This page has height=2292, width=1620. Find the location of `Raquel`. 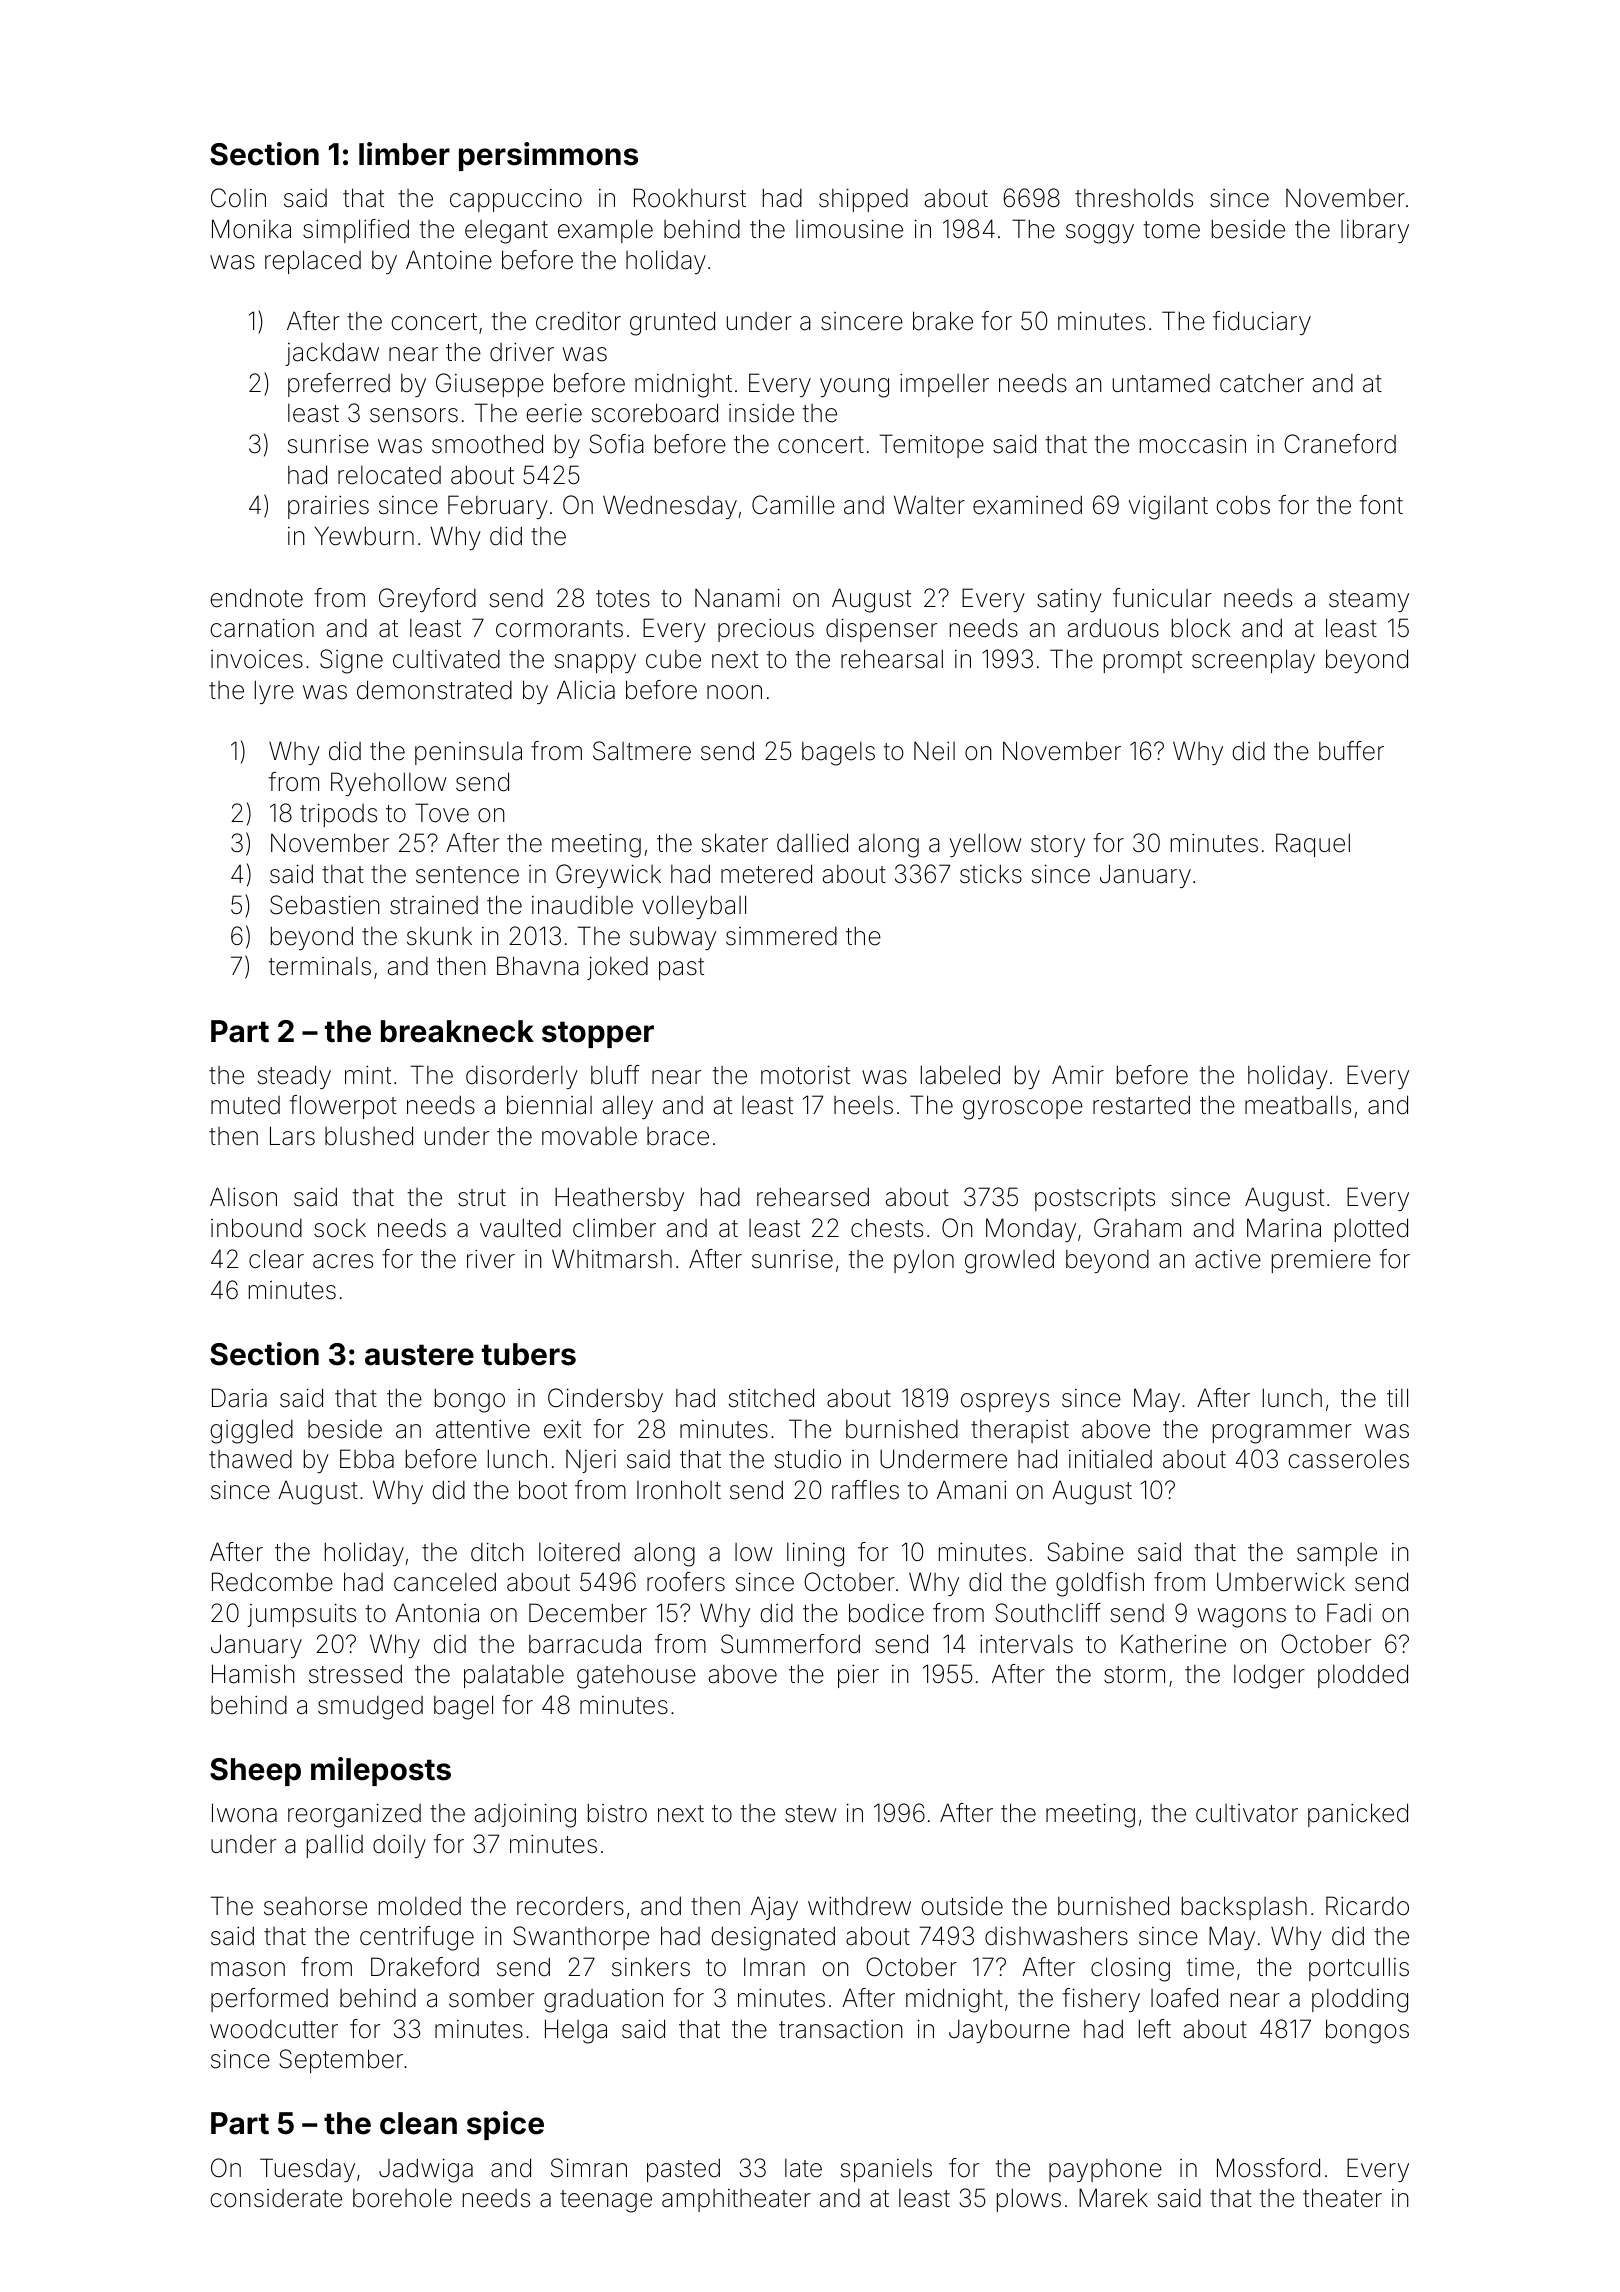

Raquel is located at coordinates (1313, 845).
